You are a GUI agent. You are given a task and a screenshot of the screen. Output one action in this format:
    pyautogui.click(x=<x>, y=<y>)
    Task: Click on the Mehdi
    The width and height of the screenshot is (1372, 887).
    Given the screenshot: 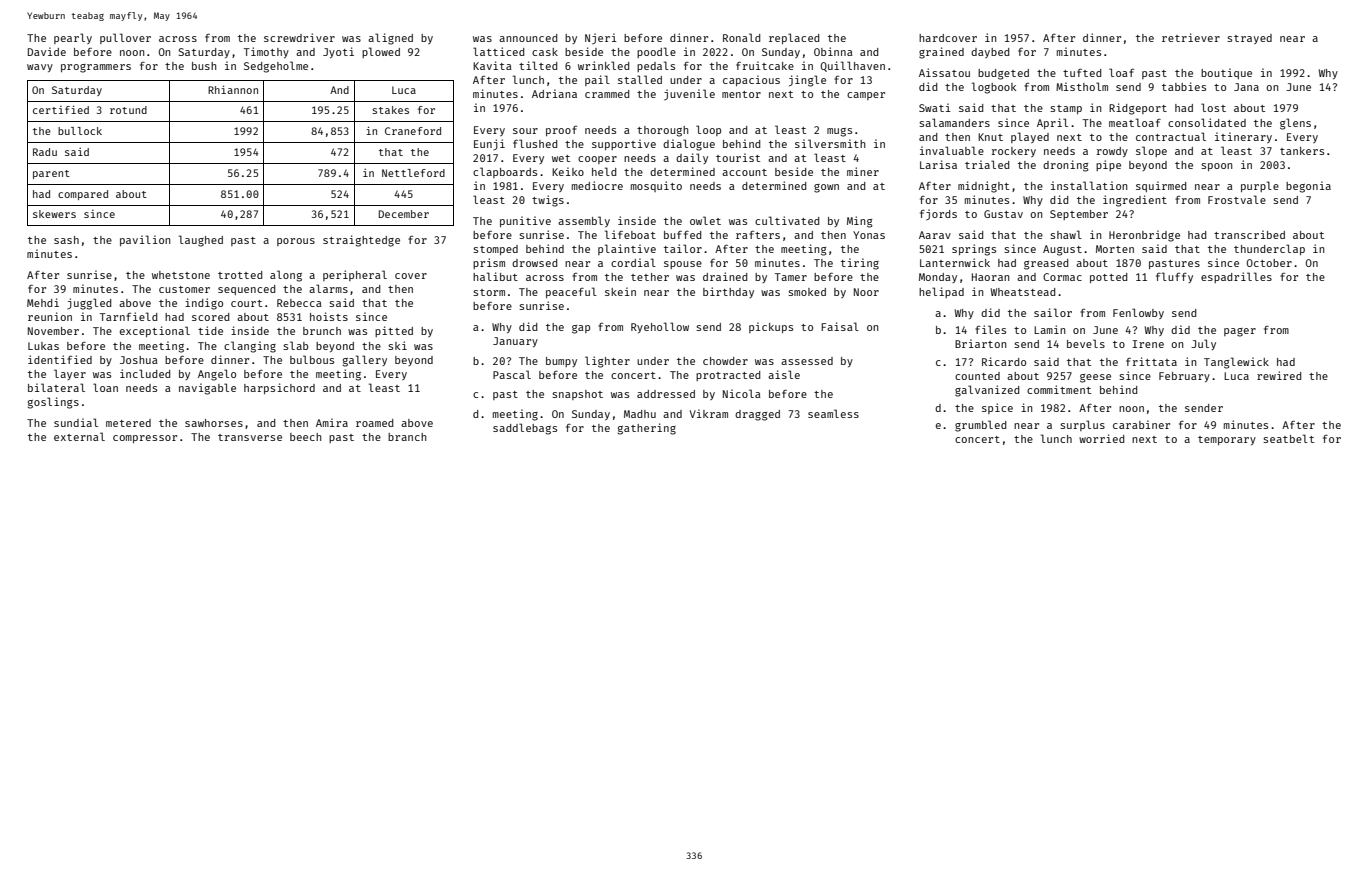 What is the action you would take?
    pyautogui.click(x=43, y=302)
